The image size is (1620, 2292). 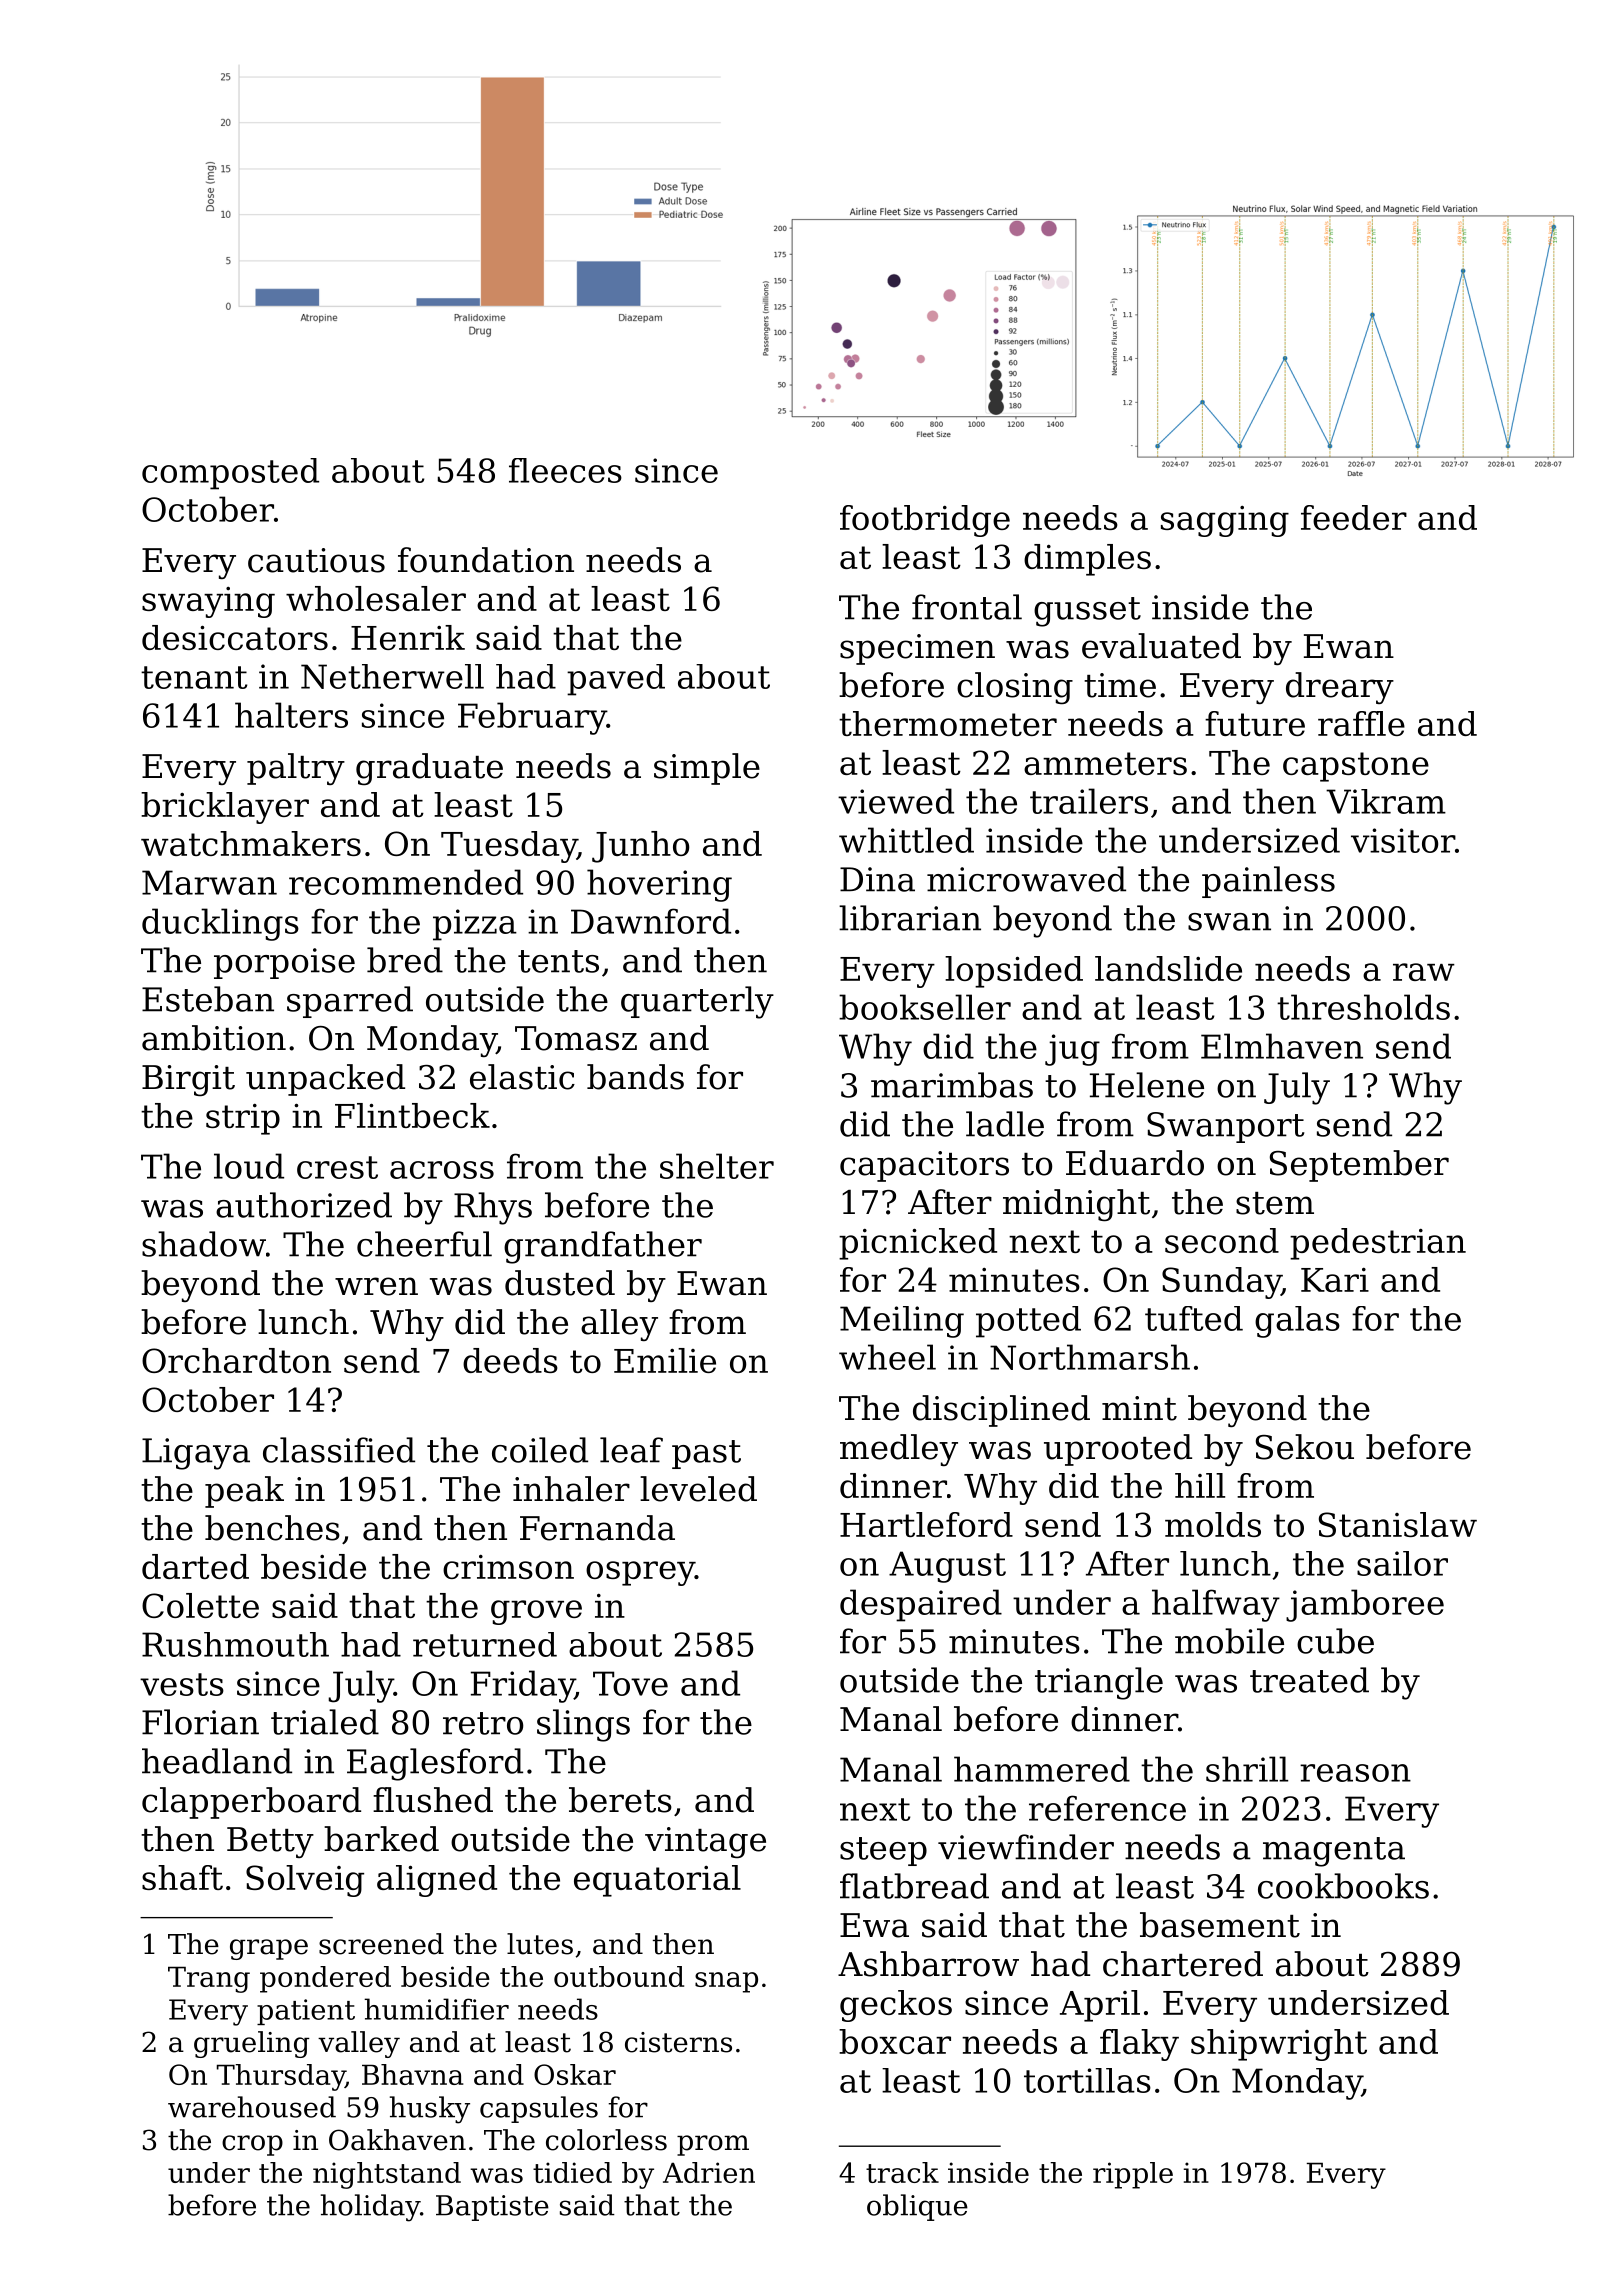 I want to click on Kari, so click(x=1335, y=1280).
